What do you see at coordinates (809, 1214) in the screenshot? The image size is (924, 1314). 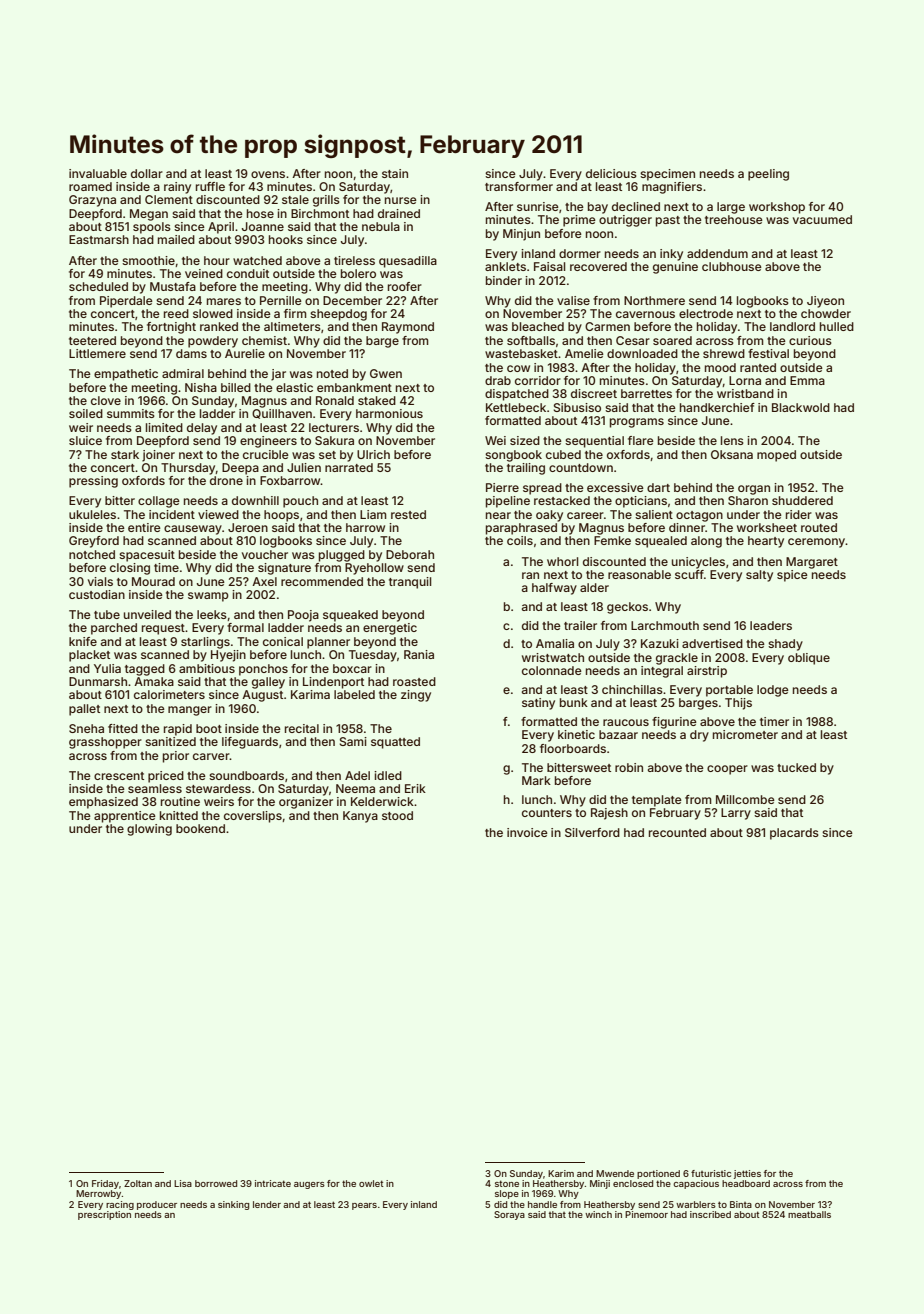 I see `meatballs` at bounding box center [809, 1214].
